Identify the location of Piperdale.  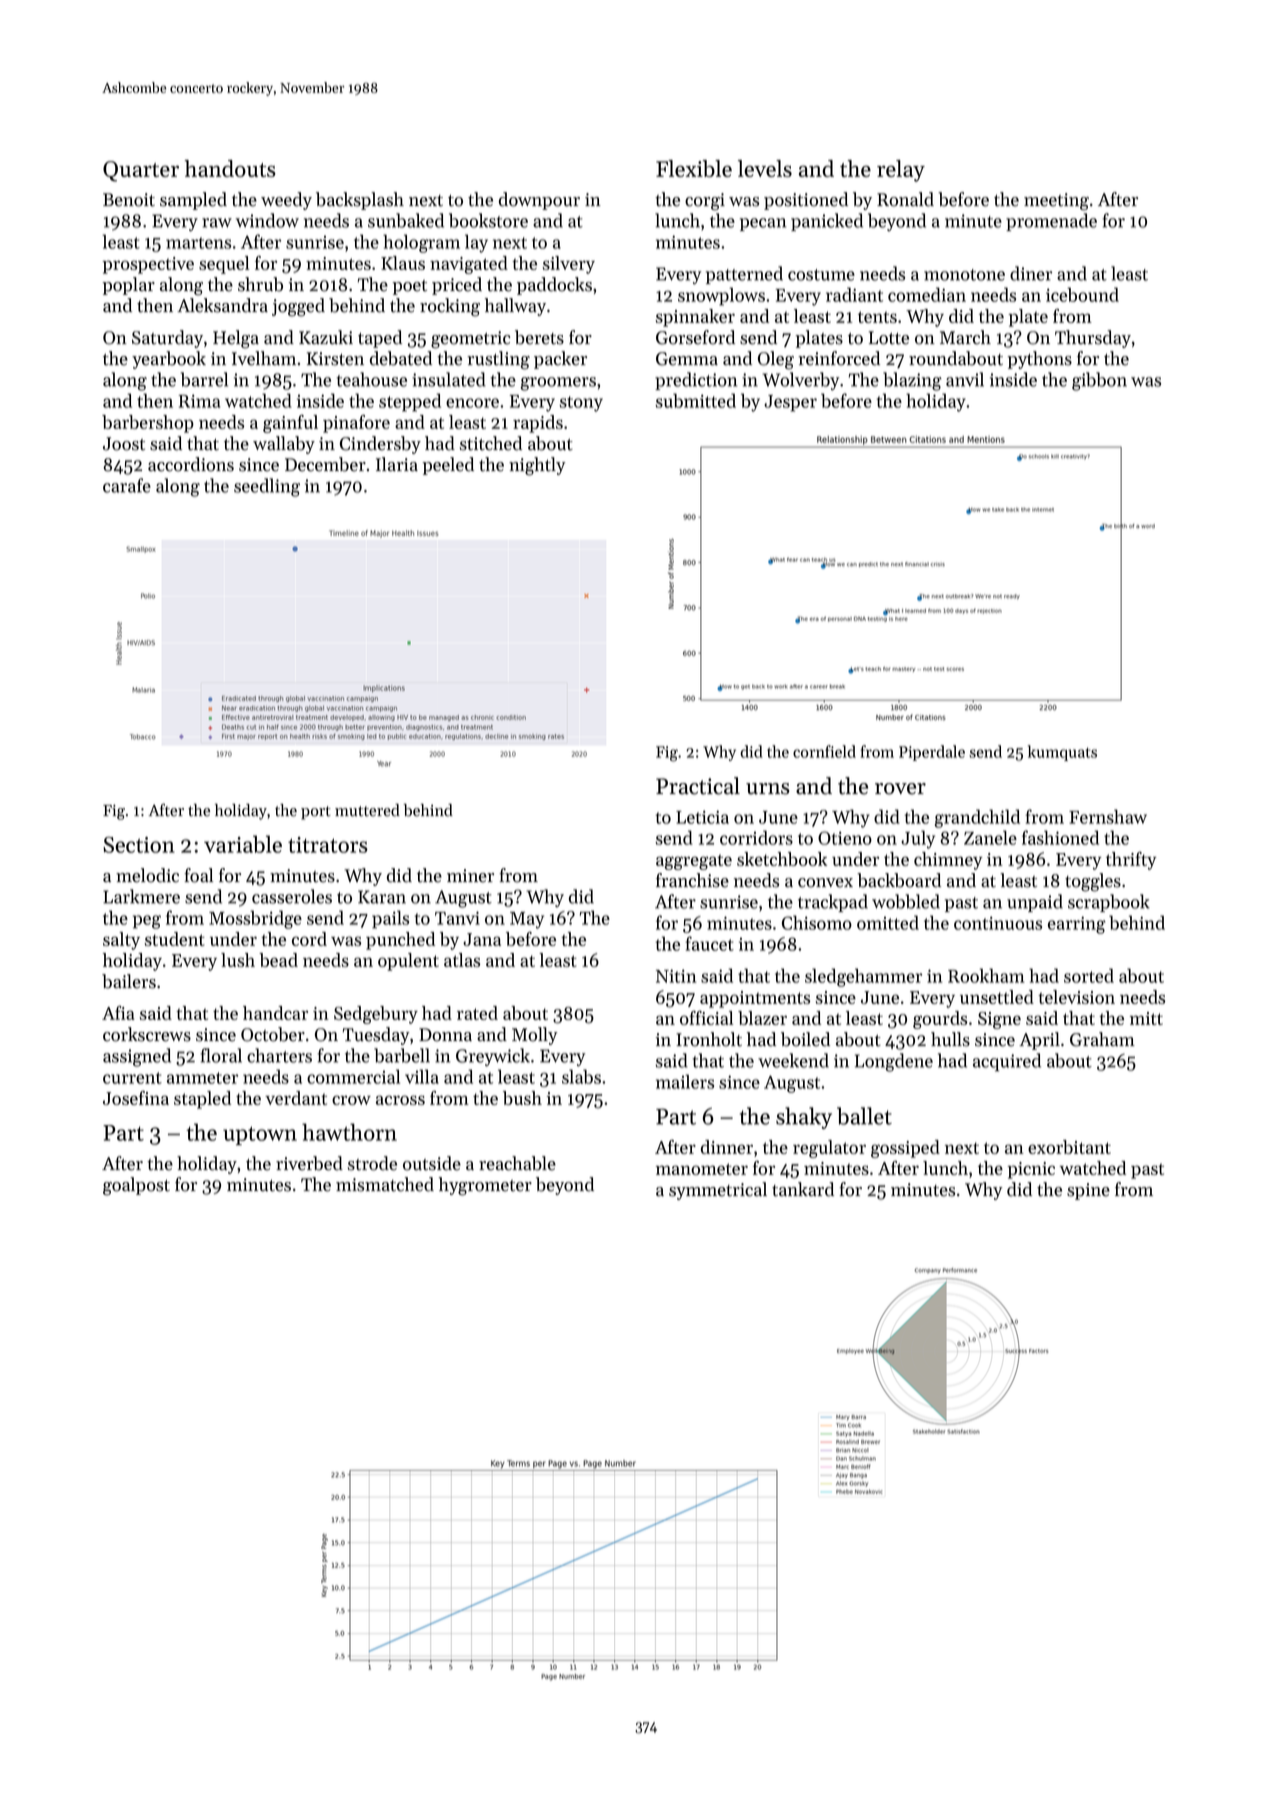
(932, 753).
